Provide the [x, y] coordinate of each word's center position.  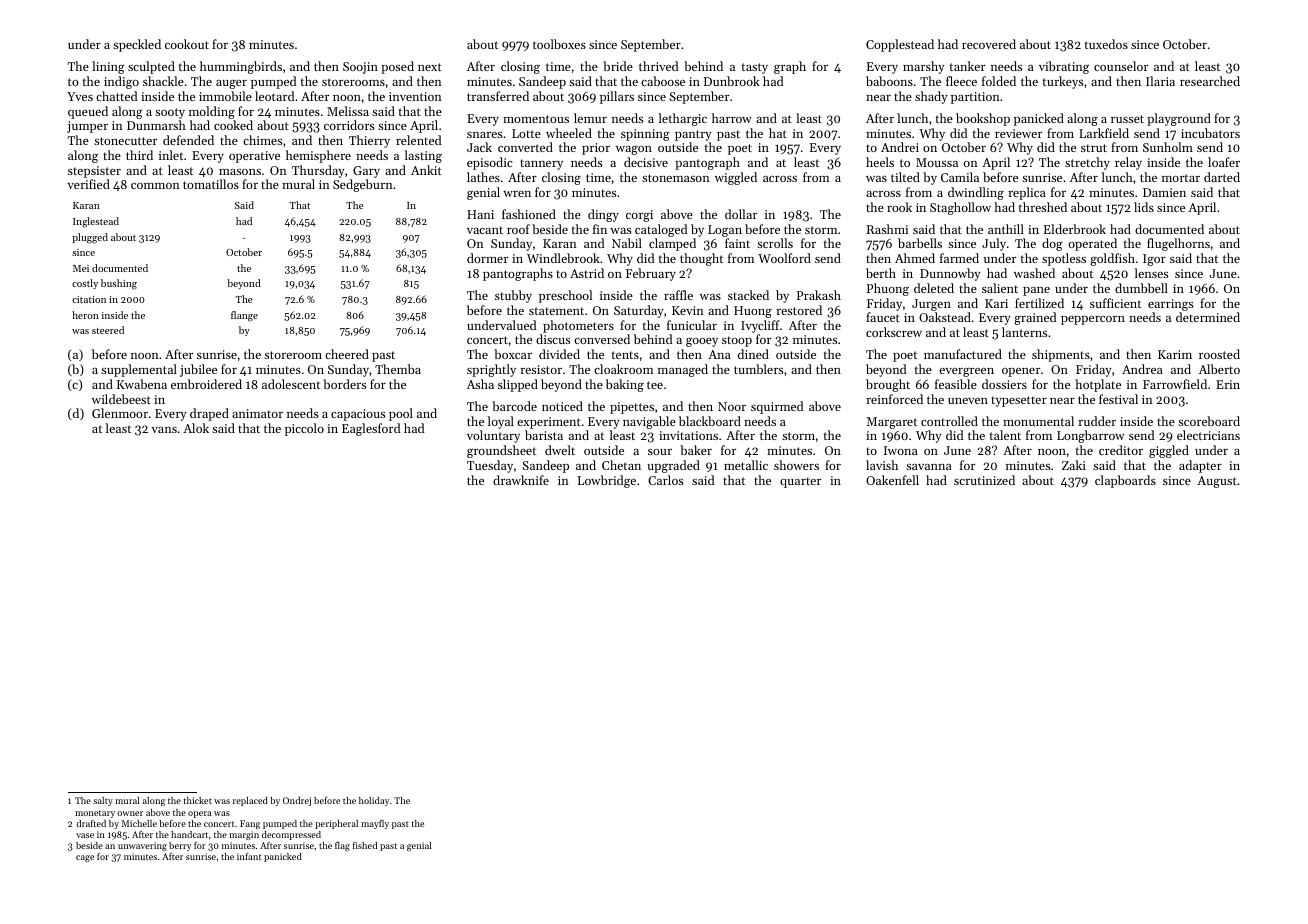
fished [365, 845]
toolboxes [559, 44]
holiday [374, 801]
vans [164, 430]
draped [209, 414]
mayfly [375, 824]
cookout [187, 44]
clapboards [1125, 481]
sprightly [491, 370]
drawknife [521, 480]
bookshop [983, 119]
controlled [949, 421]
